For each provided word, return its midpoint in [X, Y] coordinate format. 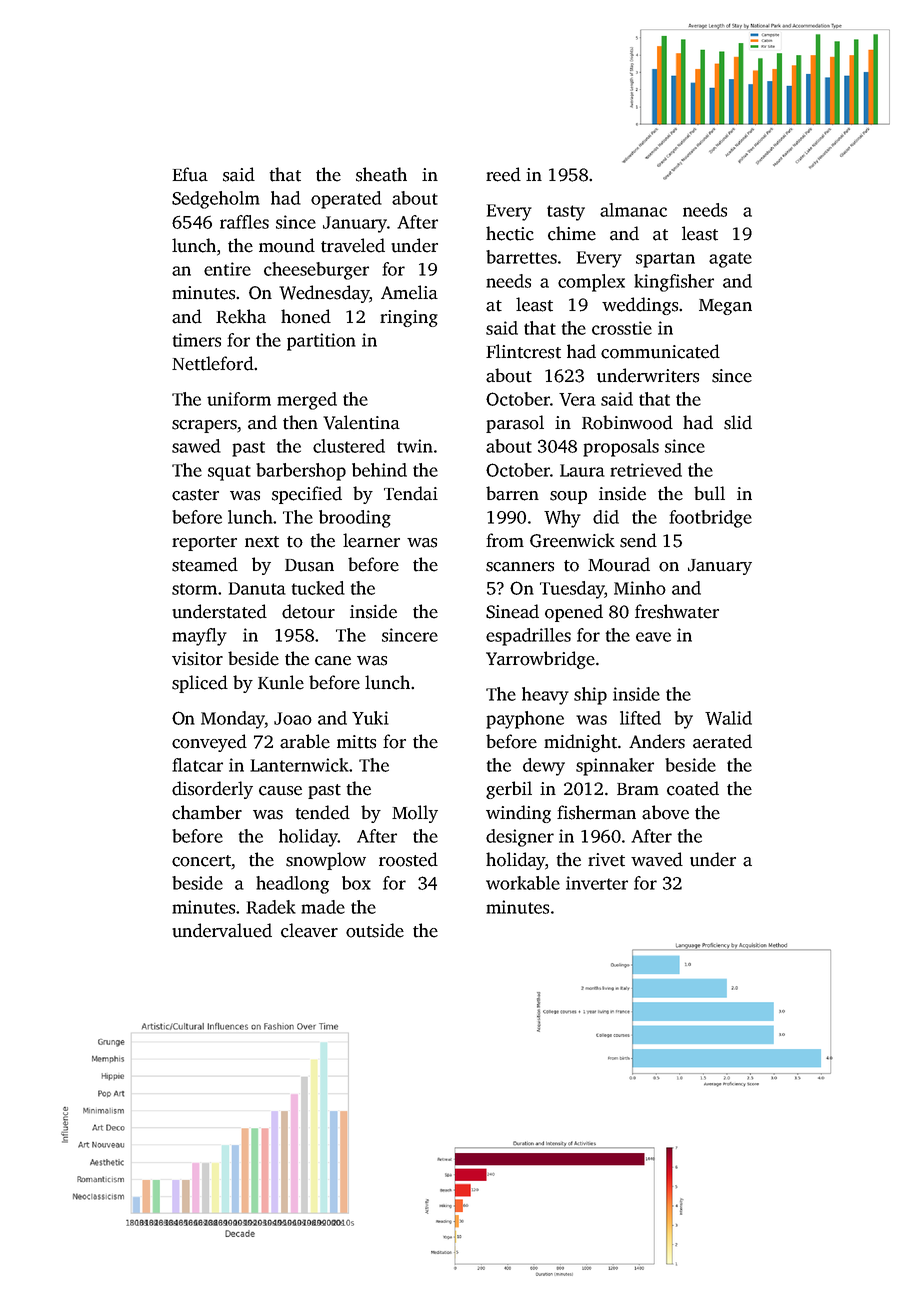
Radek [271, 907]
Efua [190, 174]
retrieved [646, 470]
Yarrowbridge [540, 660]
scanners [520, 567]
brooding [355, 519]
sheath [381, 174]
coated [693, 788]
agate [730, 260]
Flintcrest [523, 351]
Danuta [257, 588]
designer [520, 838]
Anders [657, 741]
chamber [207, 812]
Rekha [241, 316]
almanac [633, 210]
